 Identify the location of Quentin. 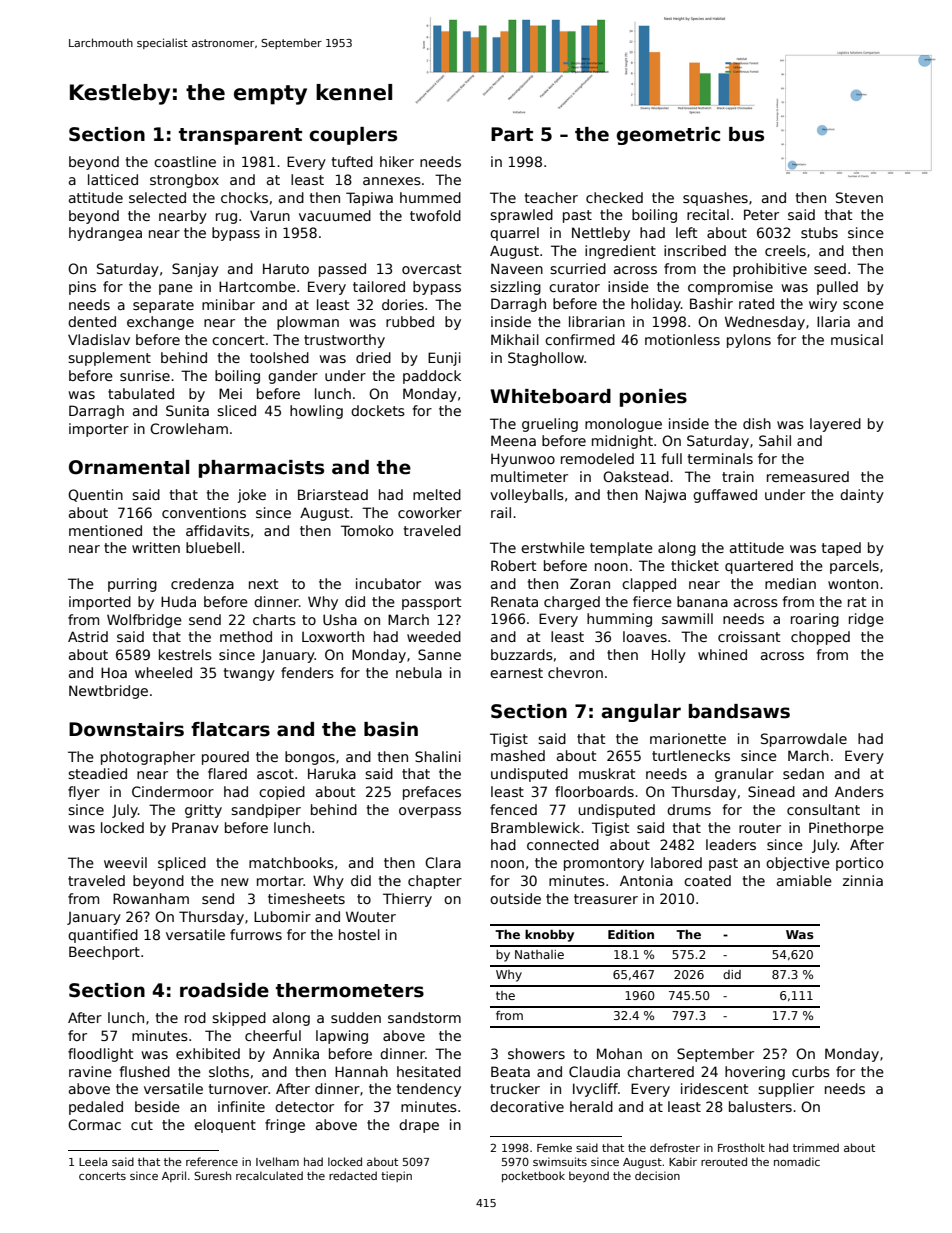
(95, 495).
